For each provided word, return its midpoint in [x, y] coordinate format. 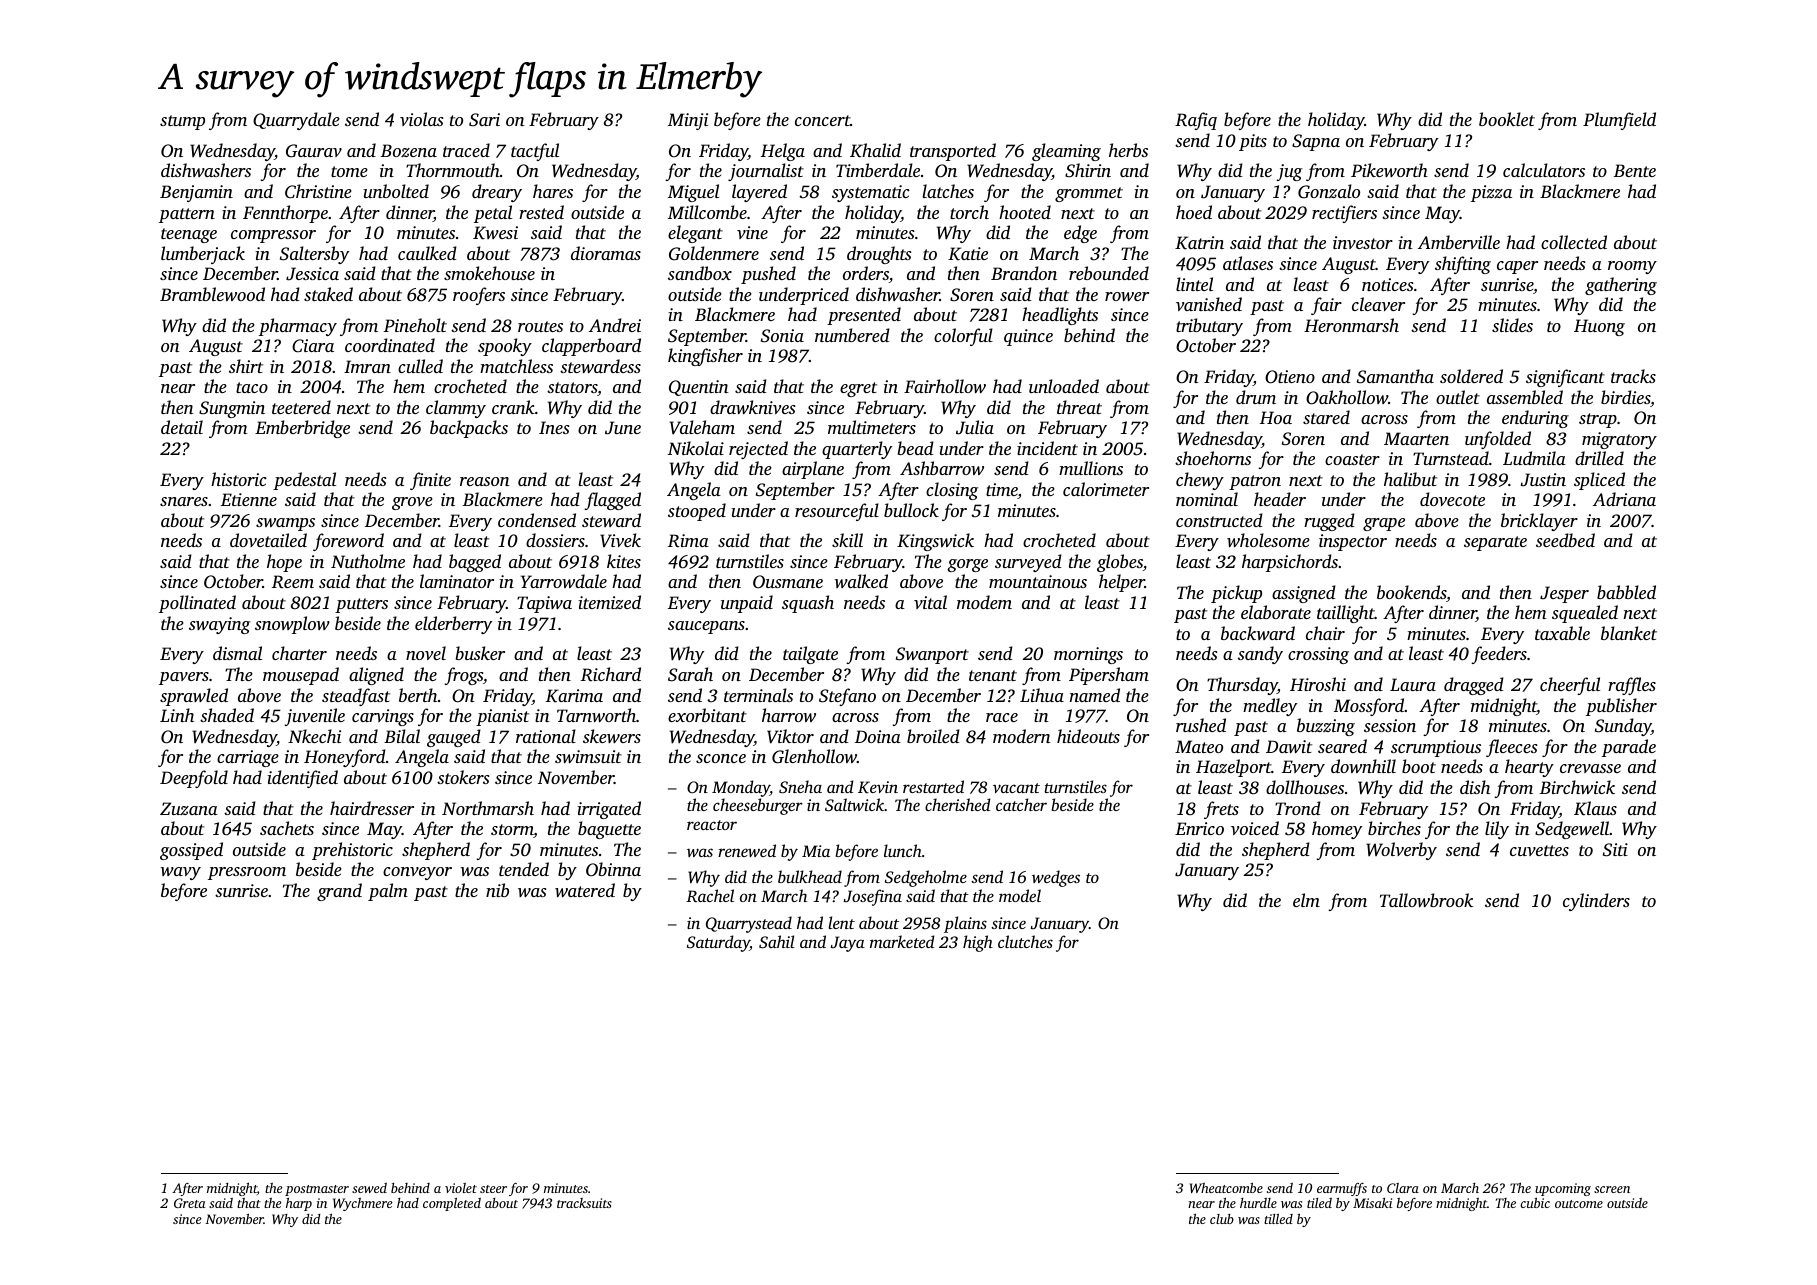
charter [299, 653]
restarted [933, 786]
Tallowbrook [1426, 900]
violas [421, 119]
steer [493, 1189]
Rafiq [1196, 121]
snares [184, 501]
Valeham [702, 427]
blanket [1629, 633]
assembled [1525, 397]
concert [822, 120]
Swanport [932, 655]
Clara [1403, 1188]
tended [524, 869]
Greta [190, 1203]
